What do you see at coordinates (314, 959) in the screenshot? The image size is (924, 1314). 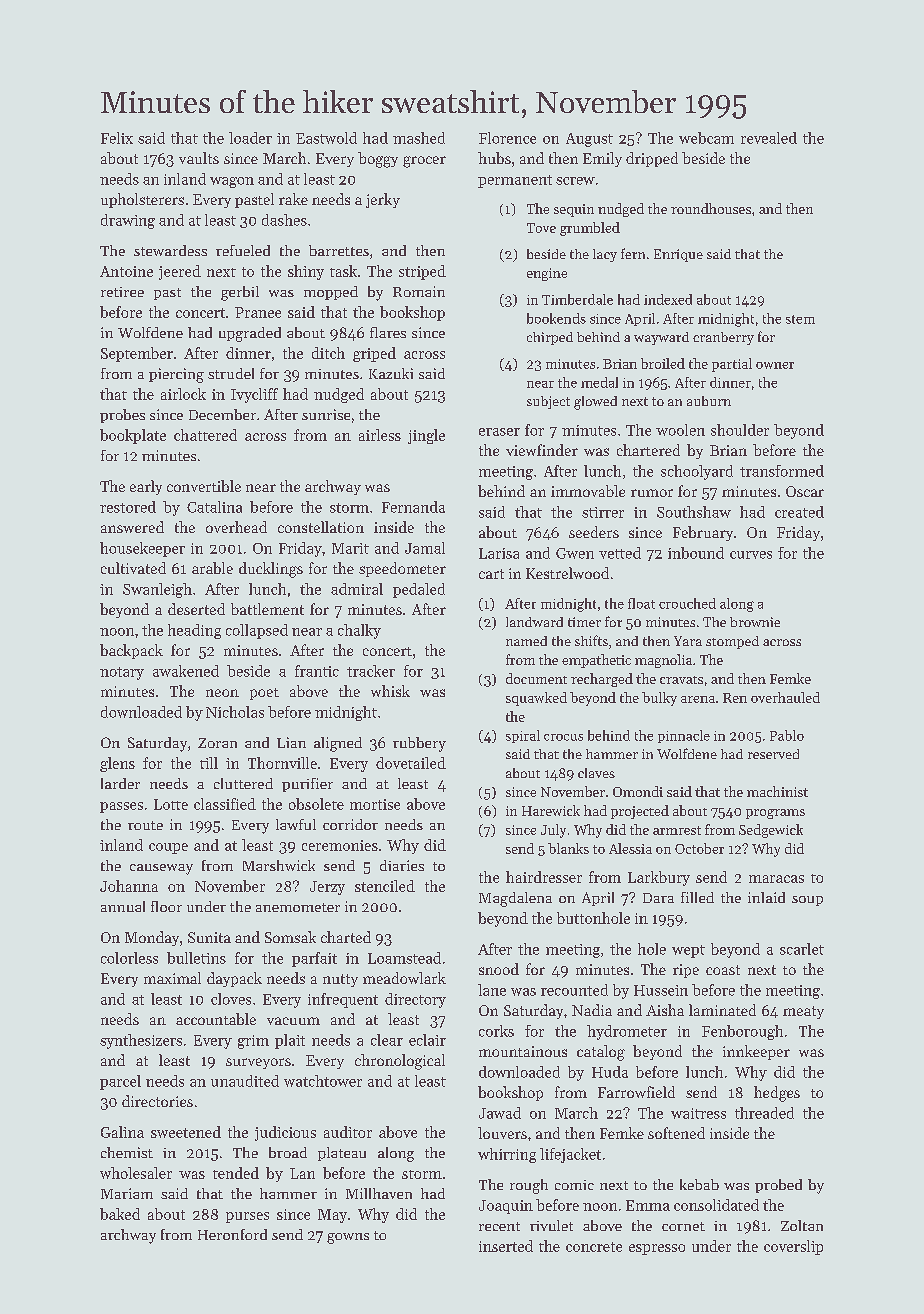 I see `parfait` at bounding box center [314, 959].
